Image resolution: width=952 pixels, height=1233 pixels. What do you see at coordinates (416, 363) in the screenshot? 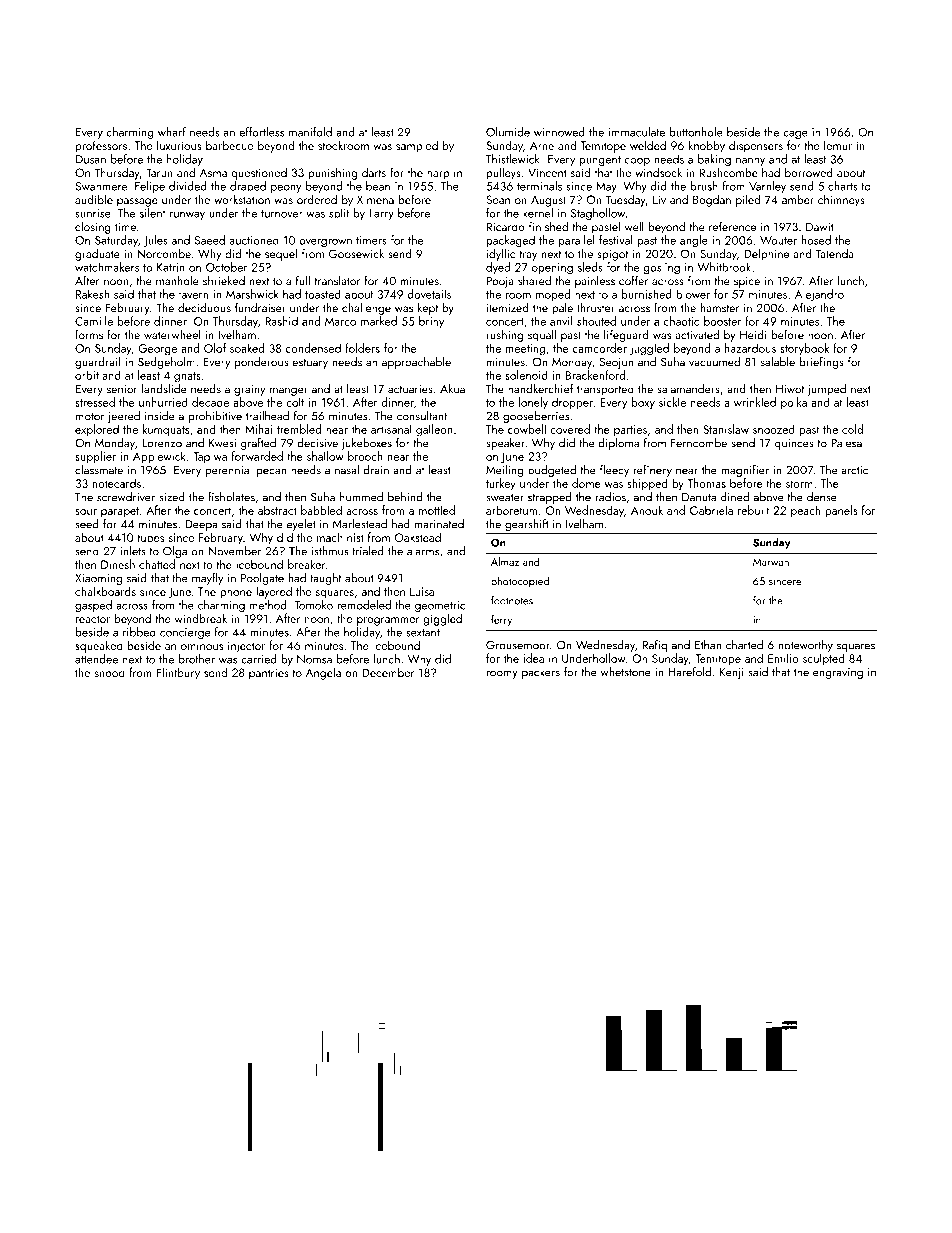
I see `approachable` at bounding box center [416, 363].
